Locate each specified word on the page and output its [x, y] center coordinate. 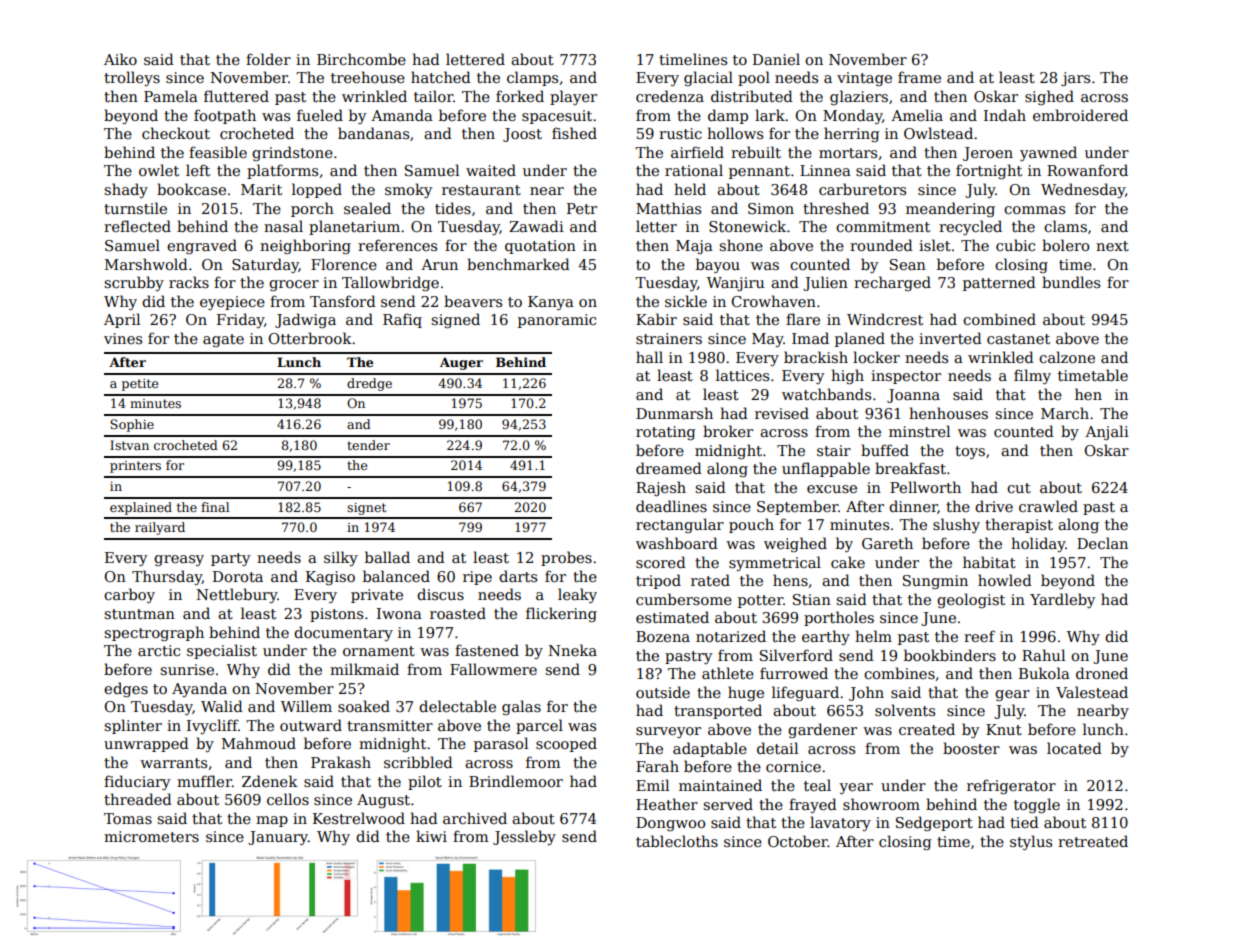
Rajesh [661, 488]
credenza [670, 96]
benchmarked [518, 264]
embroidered [1080, 115]
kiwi [431, 836]
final [215, 507]
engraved [202, 246]
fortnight [989, 171]
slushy [956, 525]
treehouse [368, 77]
